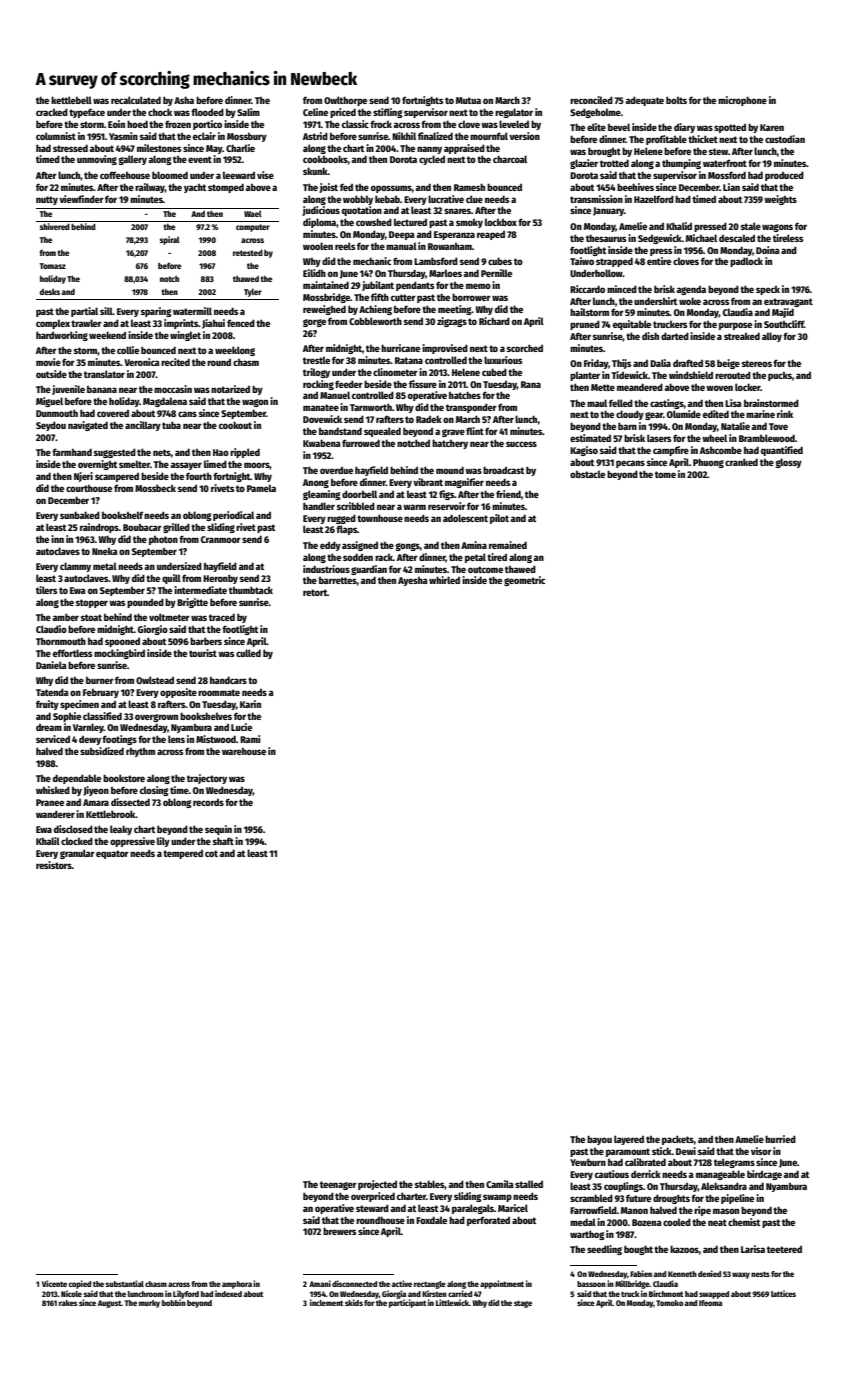  Describe the element at coordinates (68, 1303) in the screenshot. I see `rakes` at that location.
